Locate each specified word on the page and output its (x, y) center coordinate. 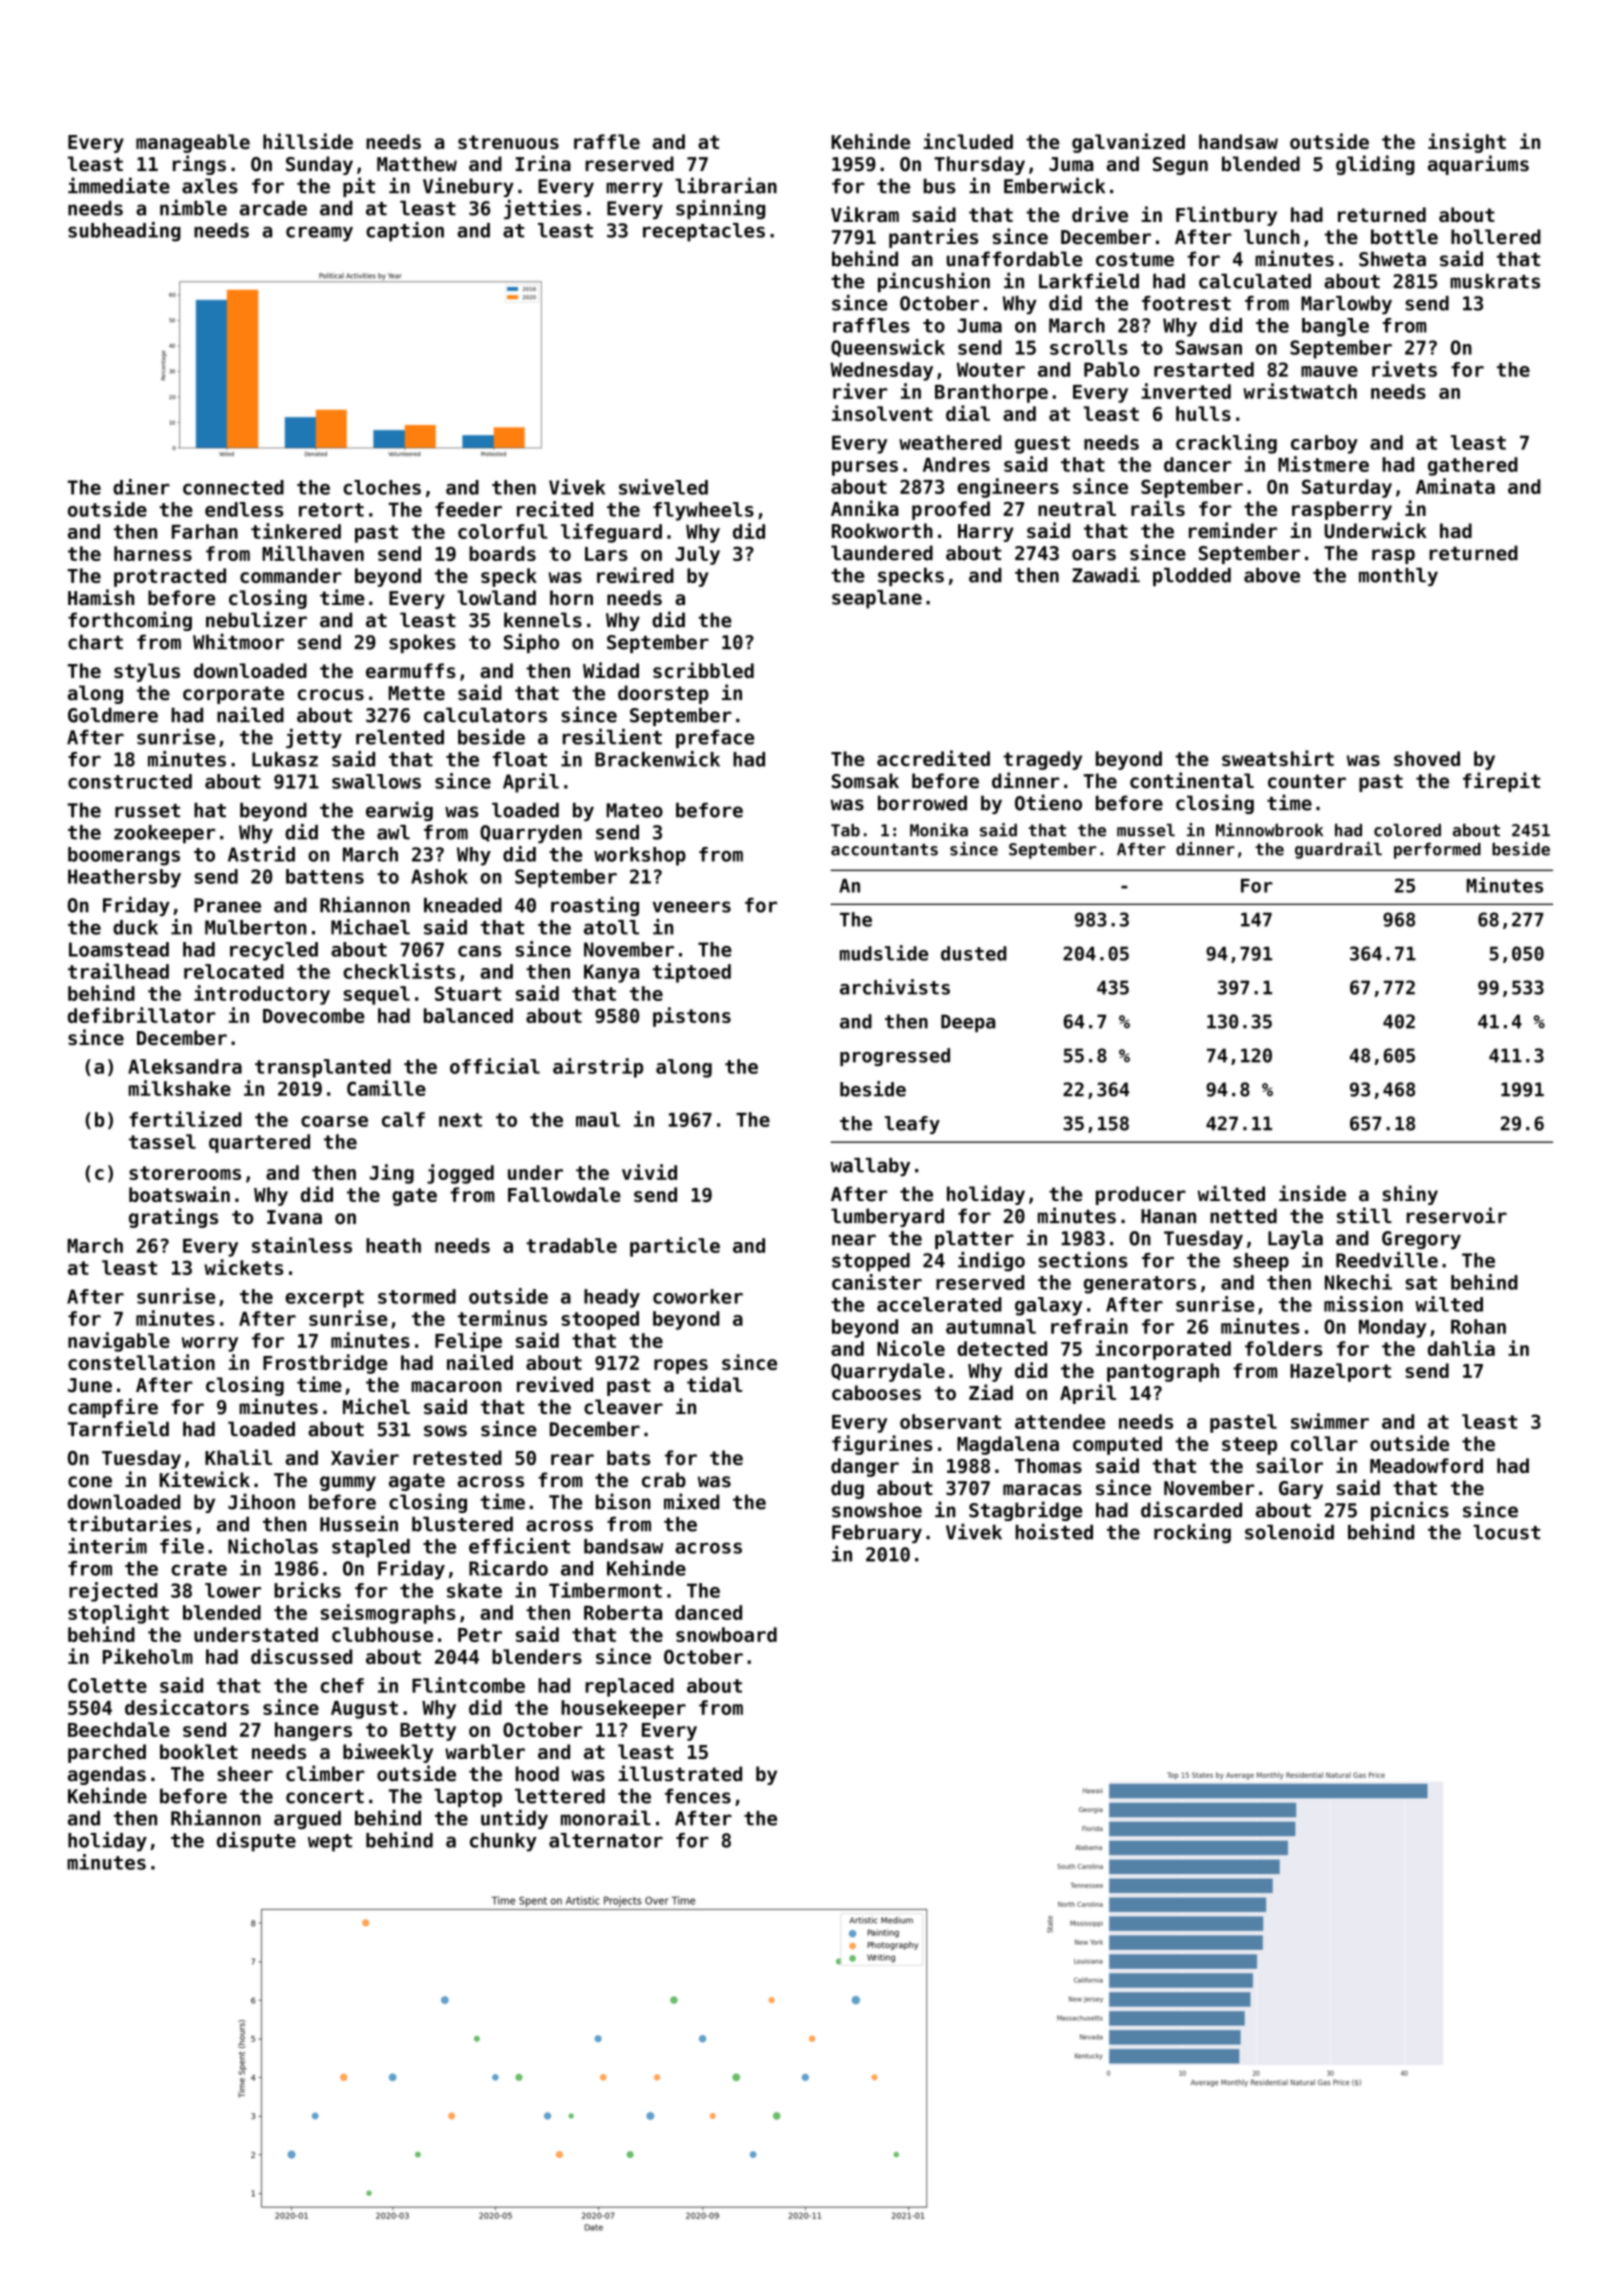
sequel (377, 995)
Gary (1301, 1490)
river (860, 391)
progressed (895, 1057)
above (1272, 575)
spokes (422, 643)
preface (715, 739)
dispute (256, 1842)
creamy (319, 234)
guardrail (1338, 850)
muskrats (1495, 281)
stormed (417, 1296)
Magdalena (1008, 1445)
